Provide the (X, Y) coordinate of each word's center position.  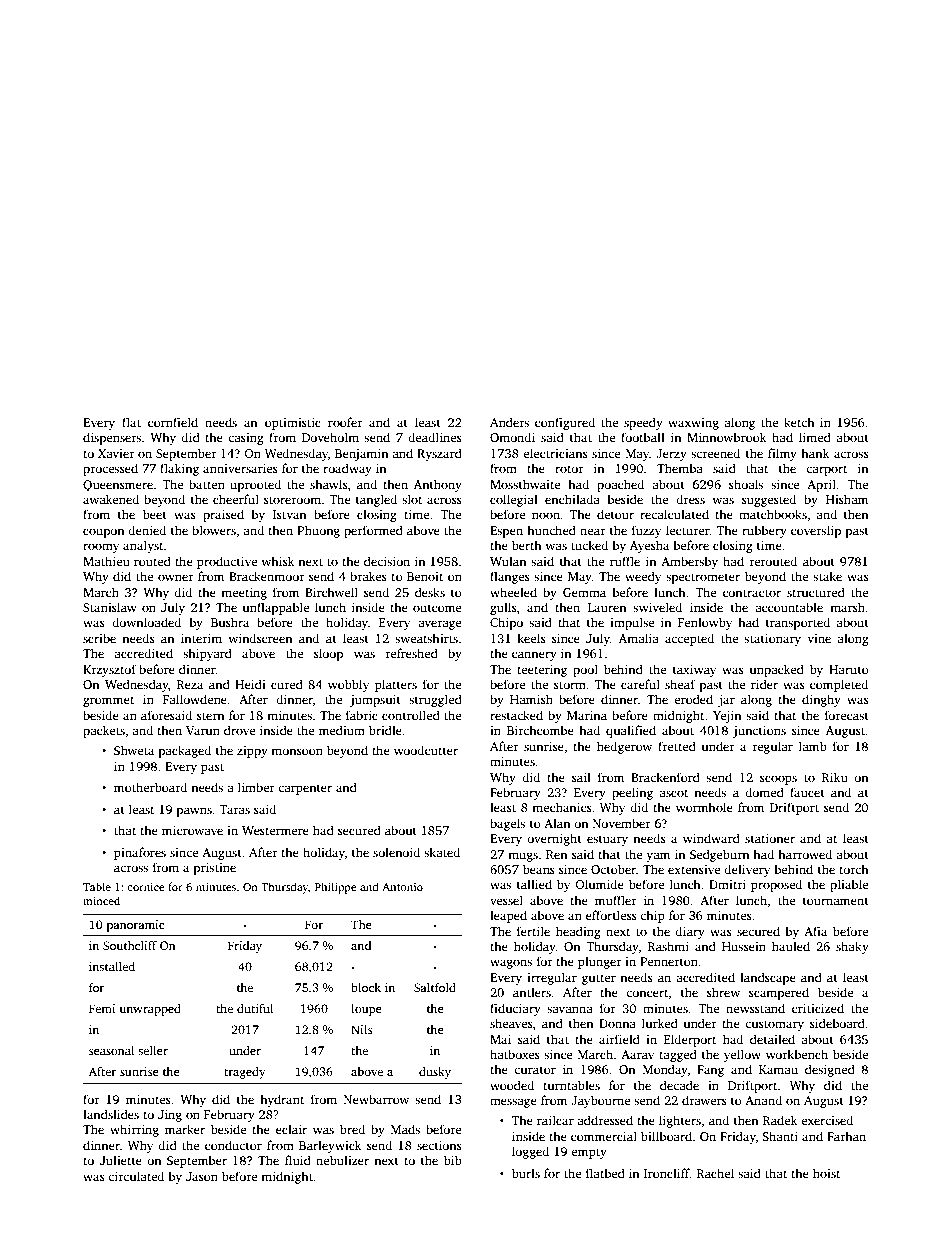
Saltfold (435, 987)
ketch (799, 422)
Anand (763, 1100)
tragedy (245, 1073)
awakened (111, 499)
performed (373, 531)
